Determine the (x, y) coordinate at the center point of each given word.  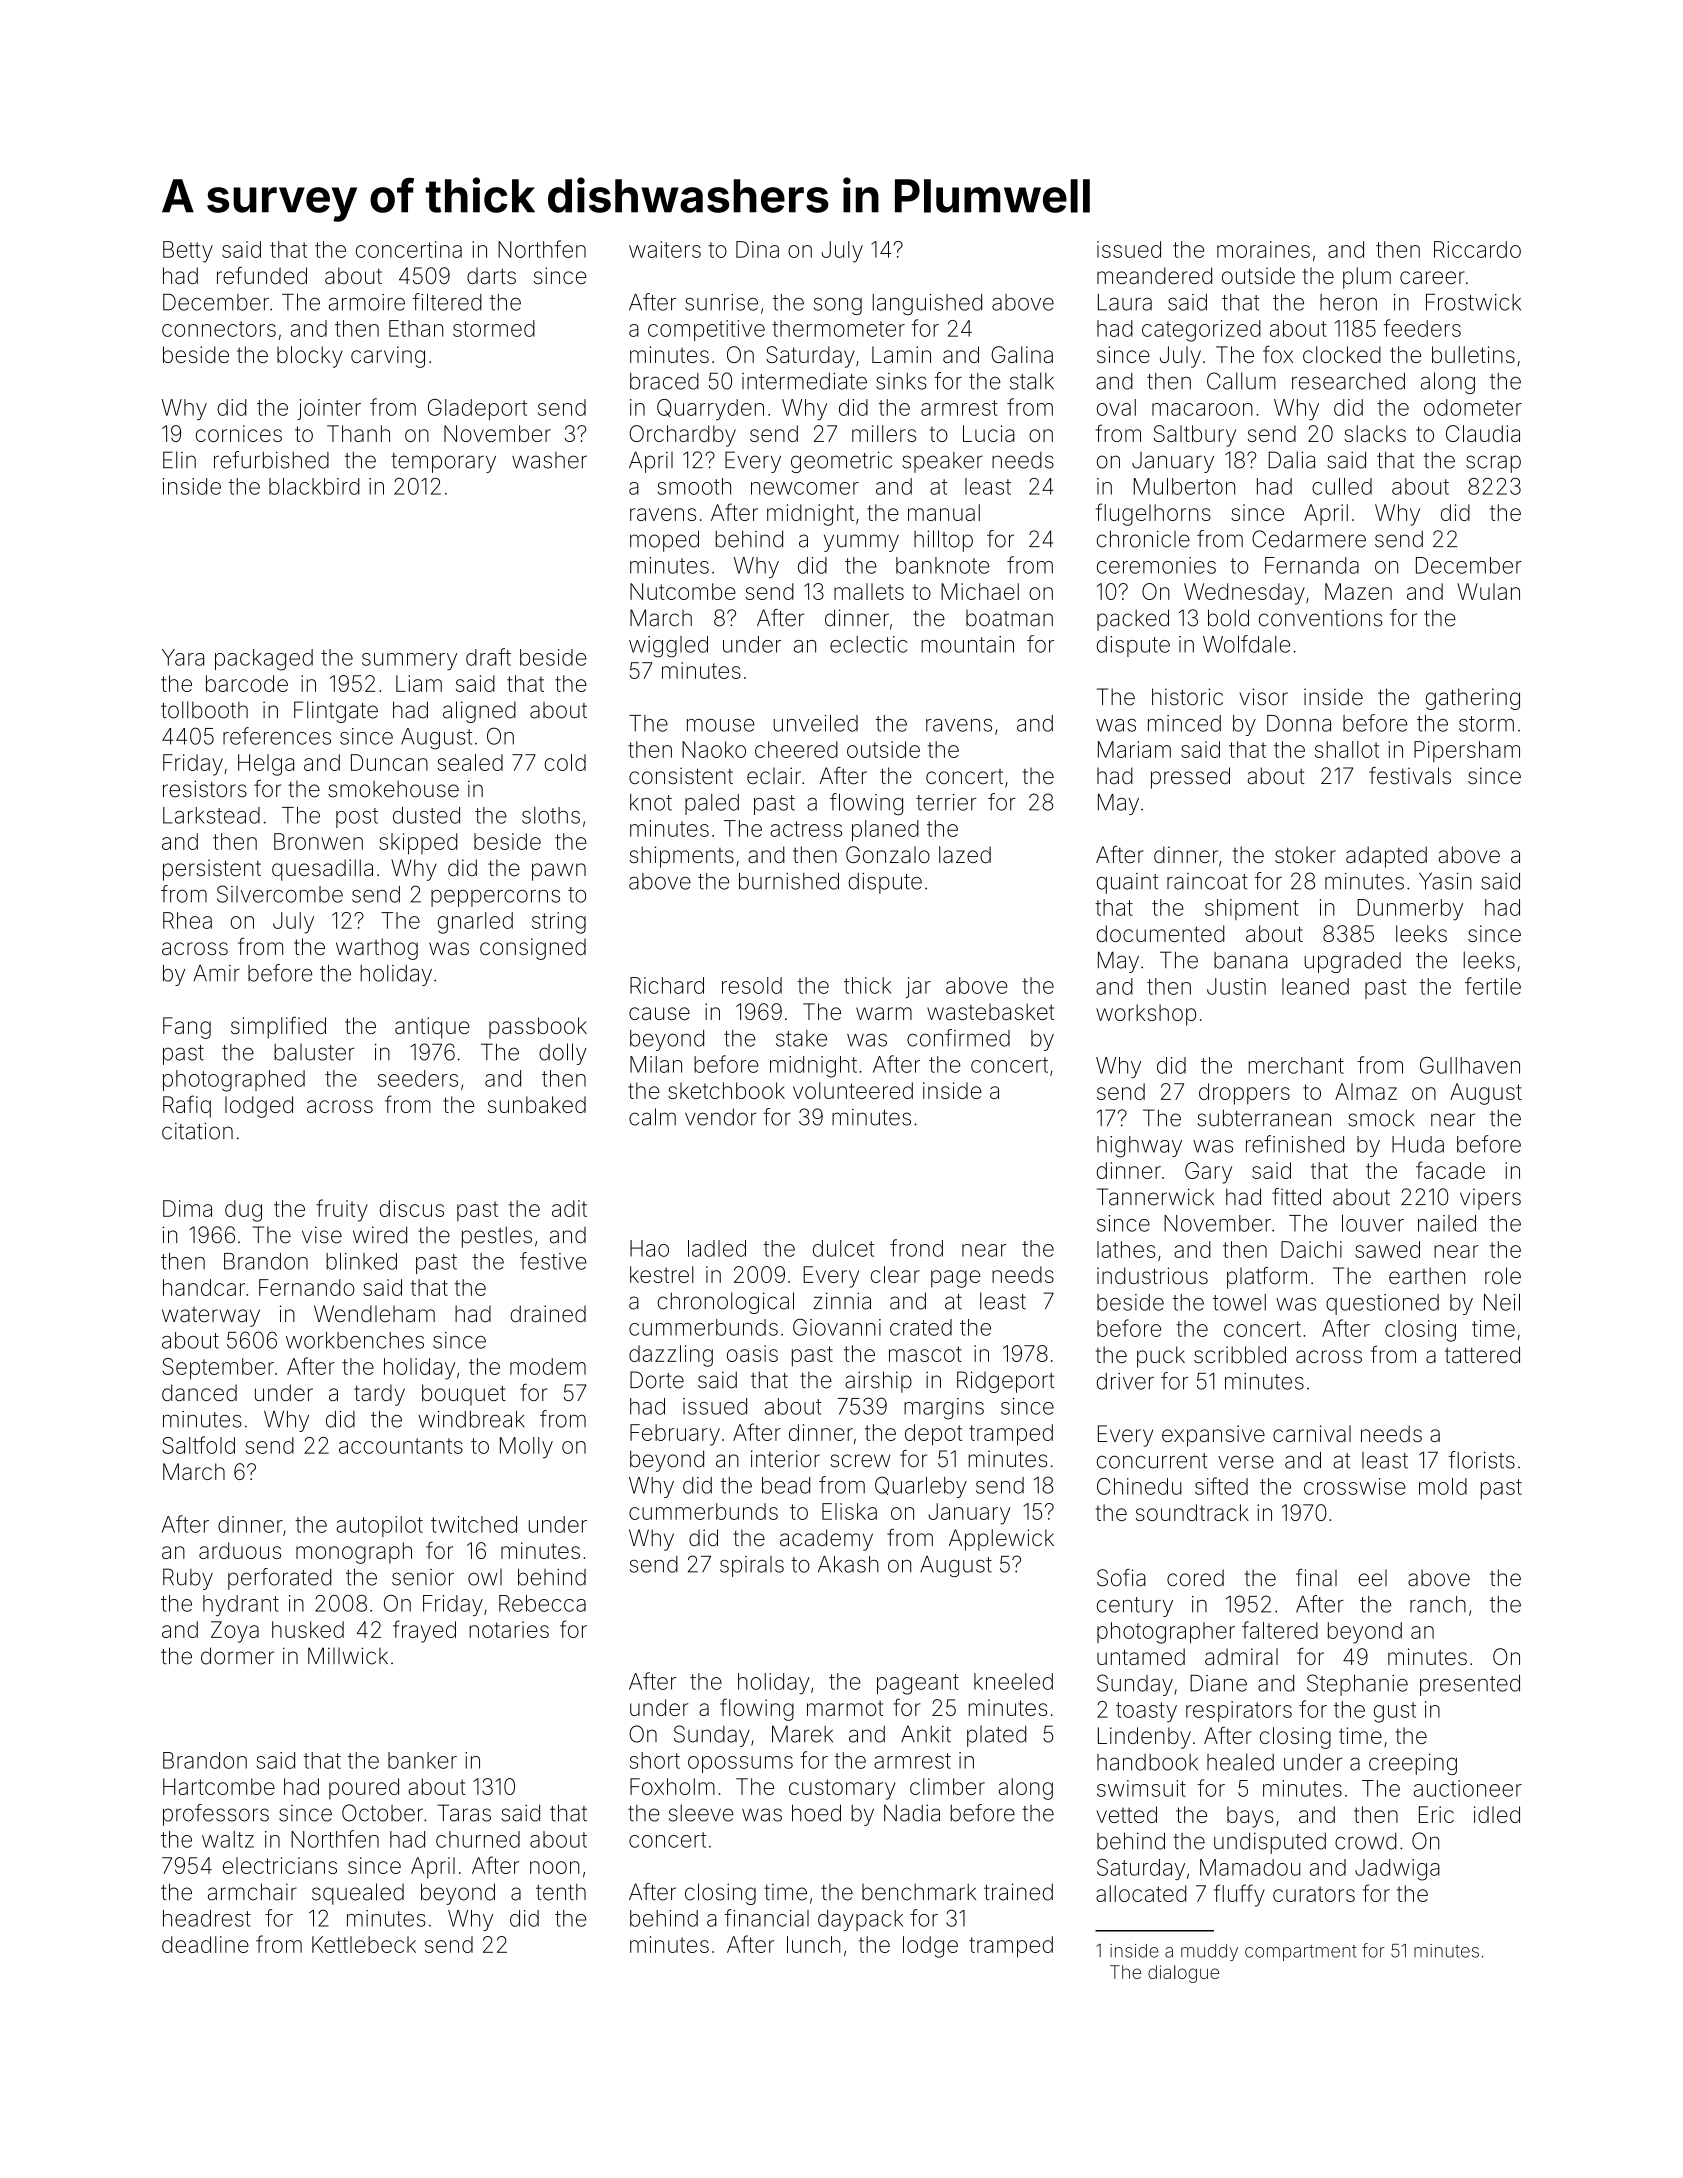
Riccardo (1477, 249)
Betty (188, 252)
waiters (665, 249)
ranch (1438, 1604)
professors (216, 1815)
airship (878, 1382)
